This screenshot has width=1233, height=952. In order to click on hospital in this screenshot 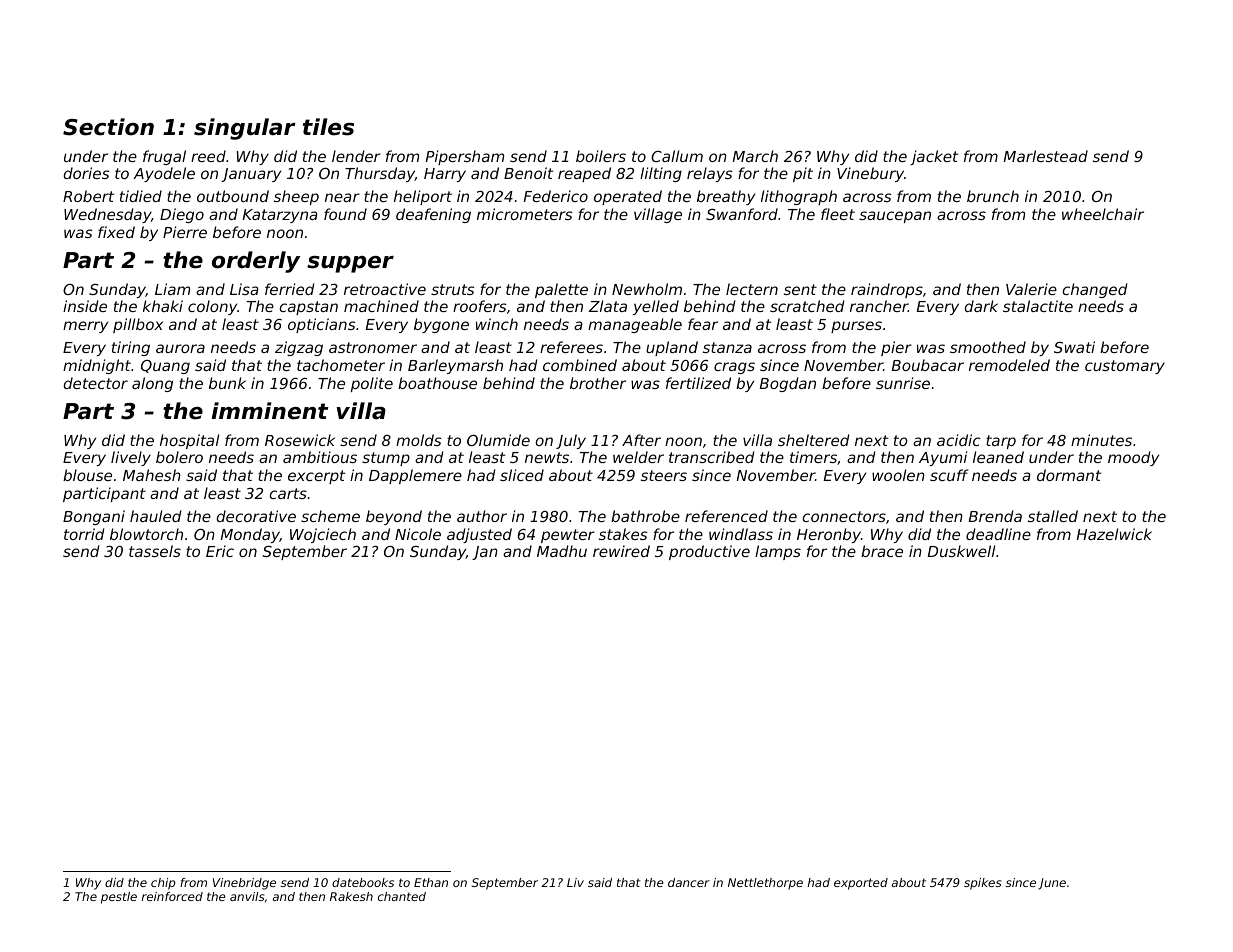, I will do `click(189, 441)`.
